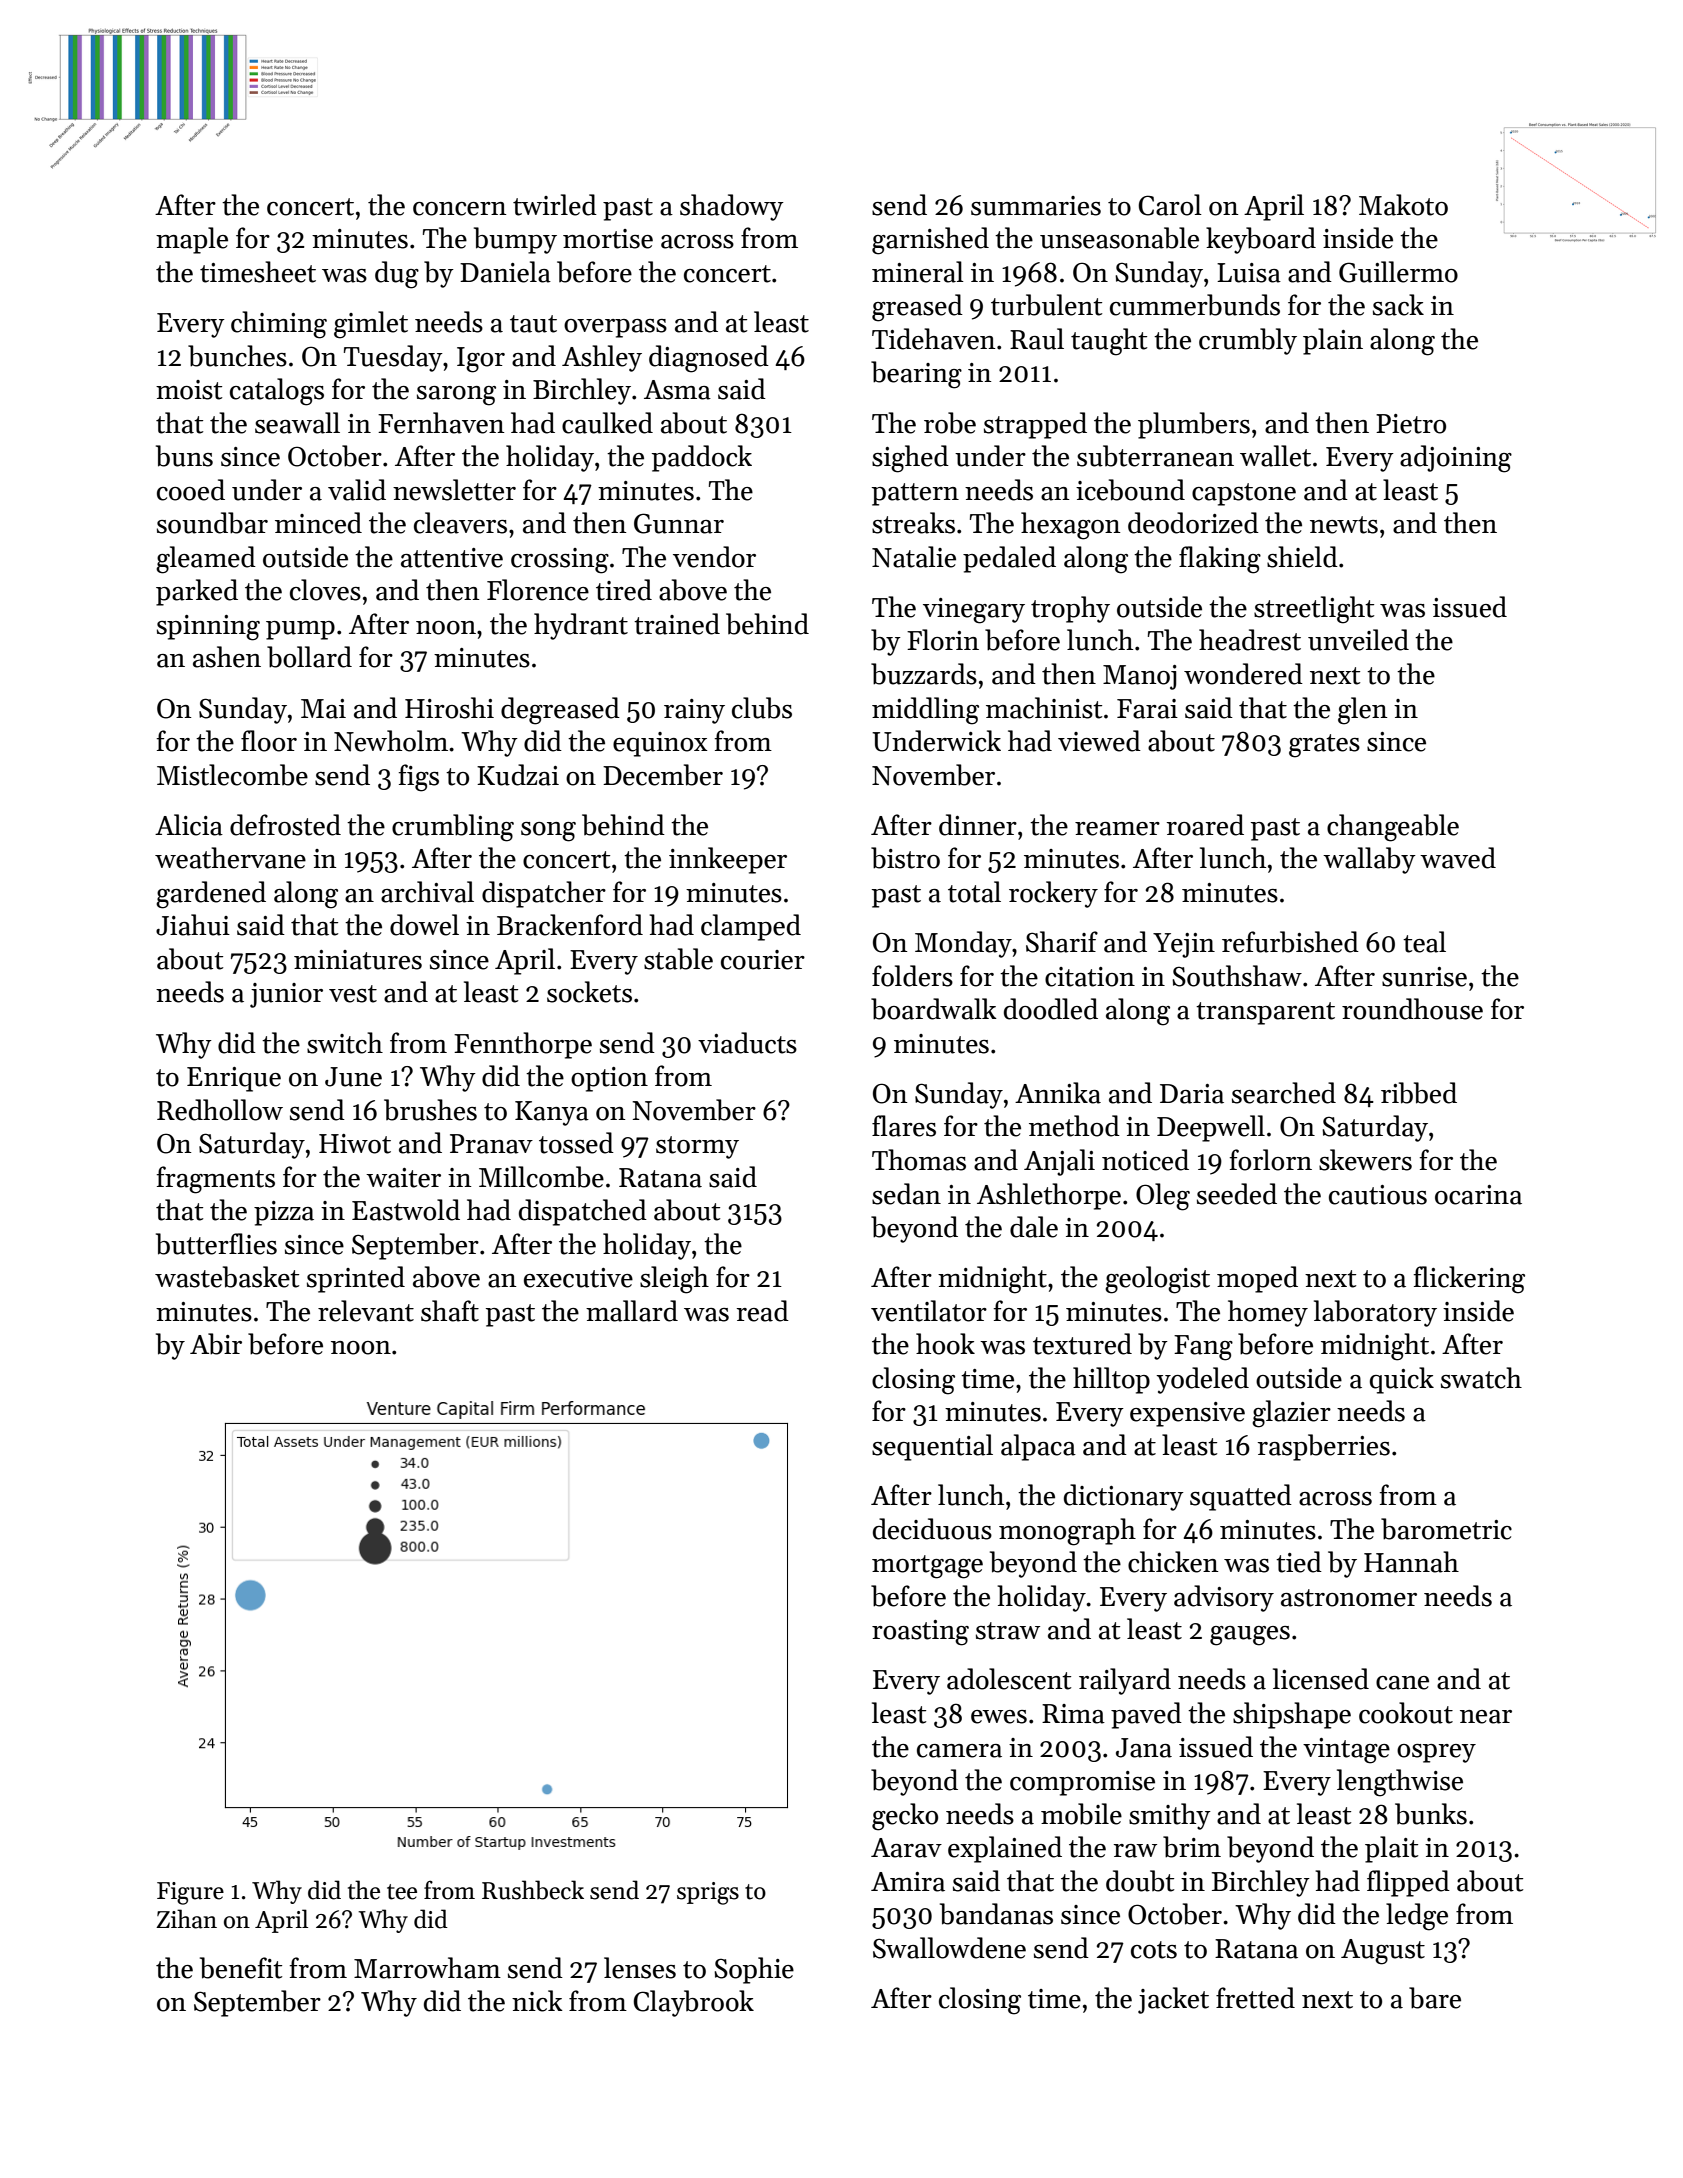 The height and width of the screenshot is (2178, 1683). What do you see at coordinates (1369, 860) in the screenshot?
I see `wallaby` at bounding box center [1369, 860].
